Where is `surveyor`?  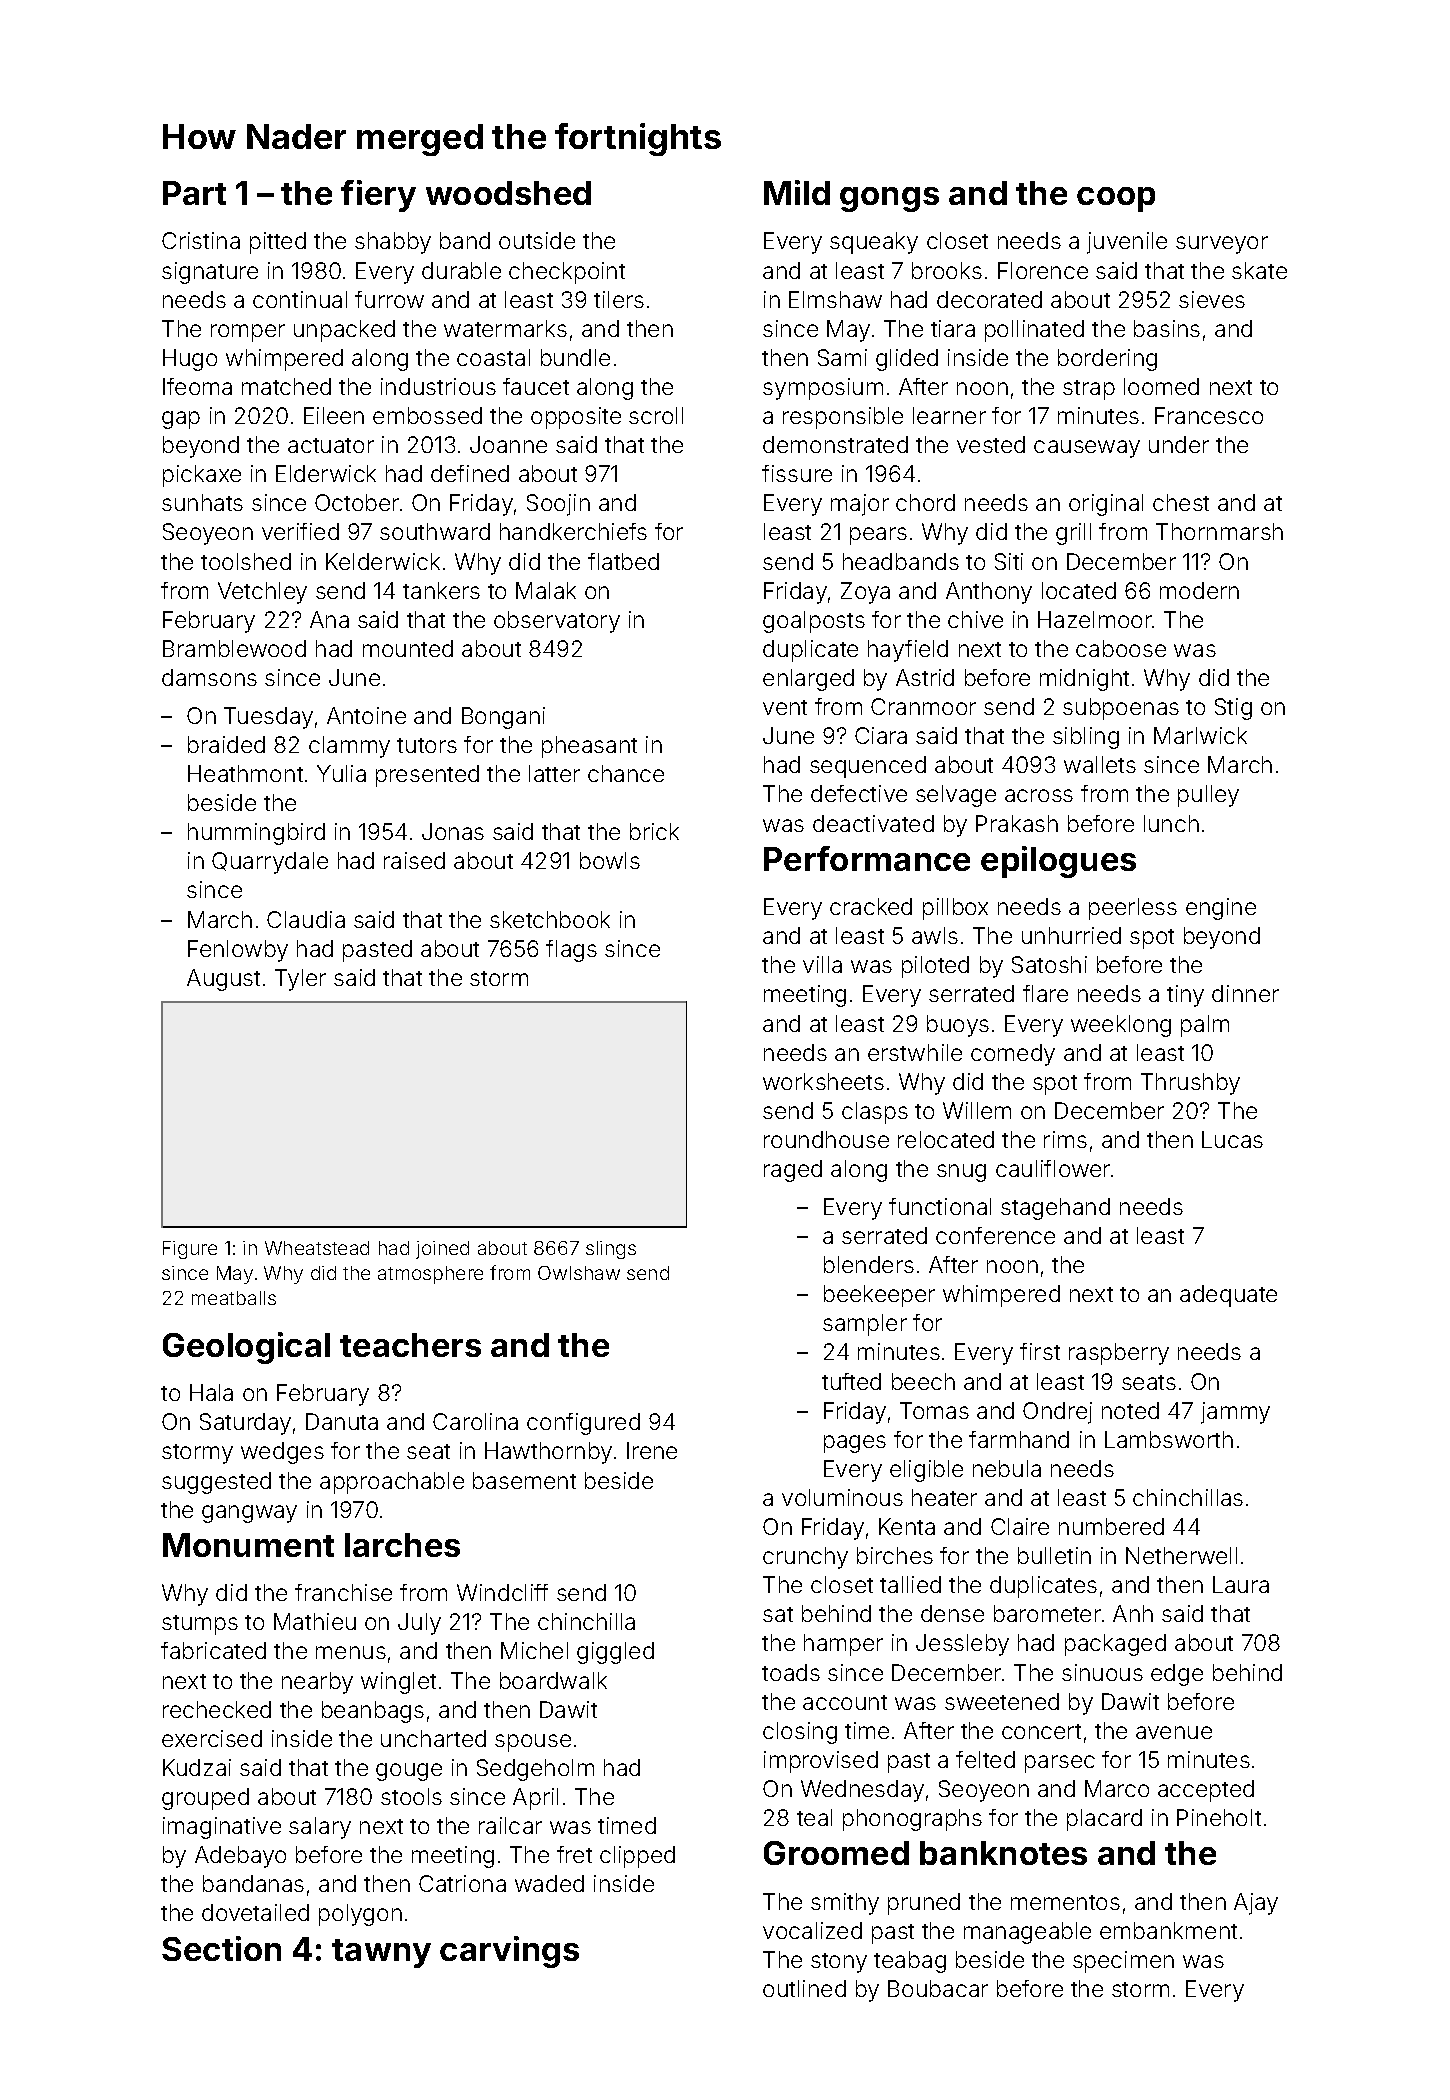 surveyor is located at coordinates (1222, 245).
